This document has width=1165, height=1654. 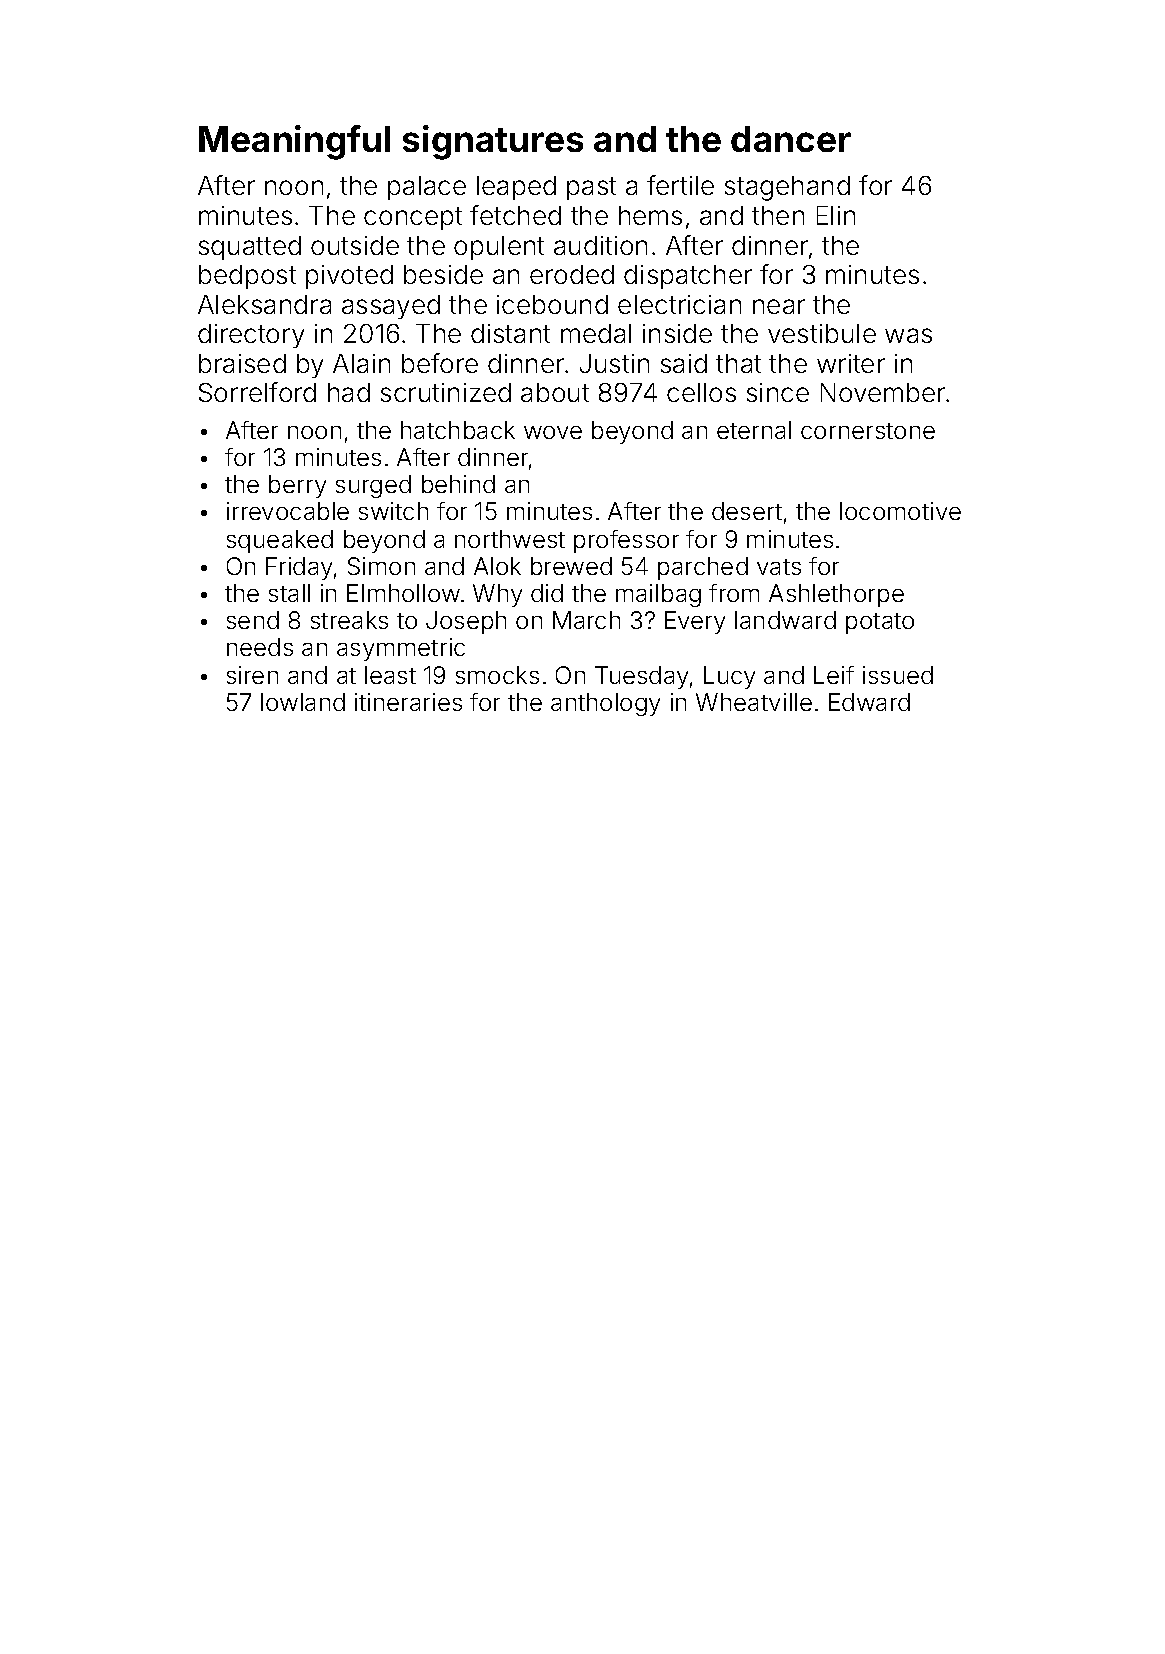 I want to click on near, so click(x=779, y=306).
